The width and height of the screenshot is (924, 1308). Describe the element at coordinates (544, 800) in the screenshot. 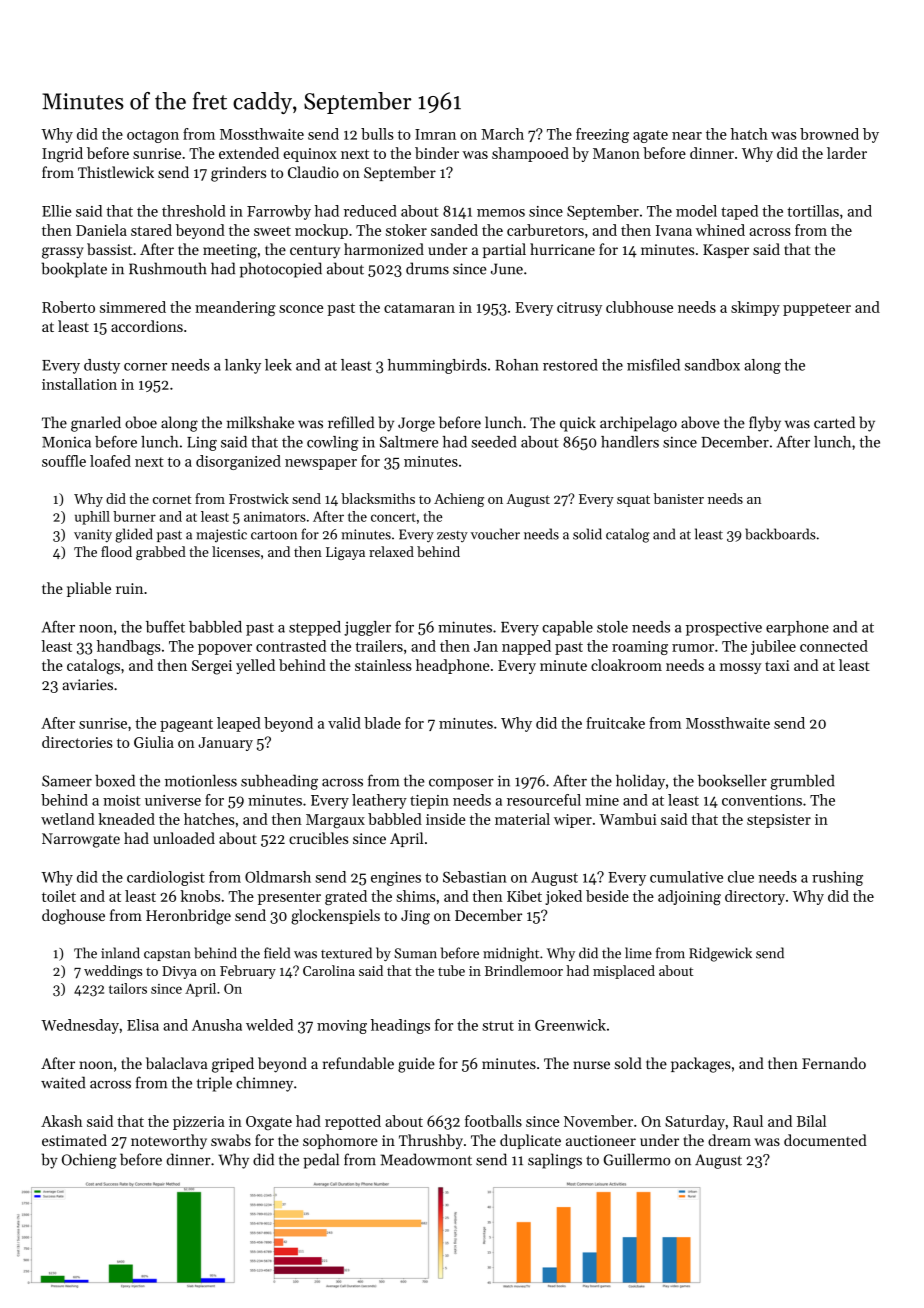

I see `resourceful` at that location.
